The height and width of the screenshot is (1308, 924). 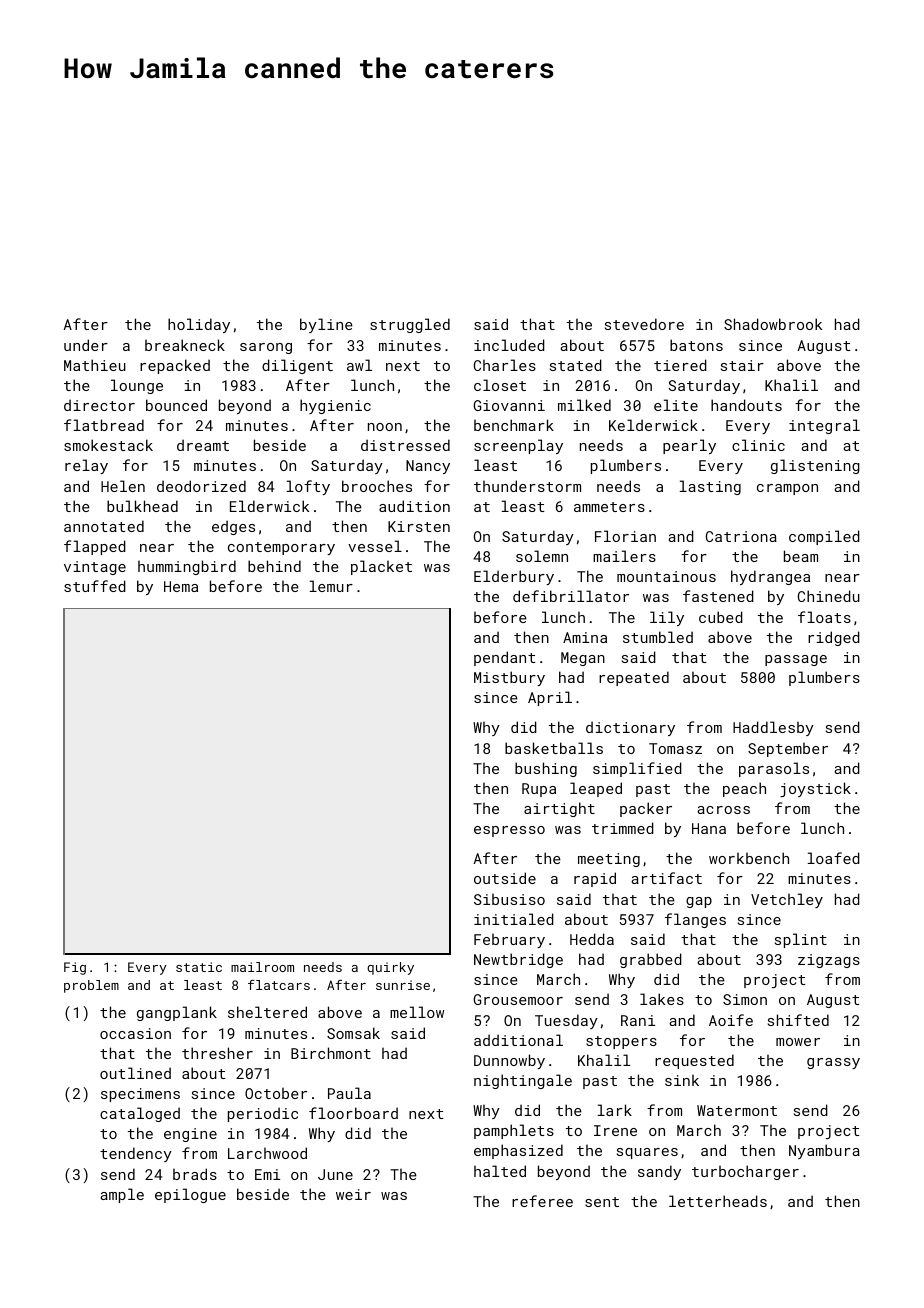 I want to click on espresso, so click(x=509, y=831).
